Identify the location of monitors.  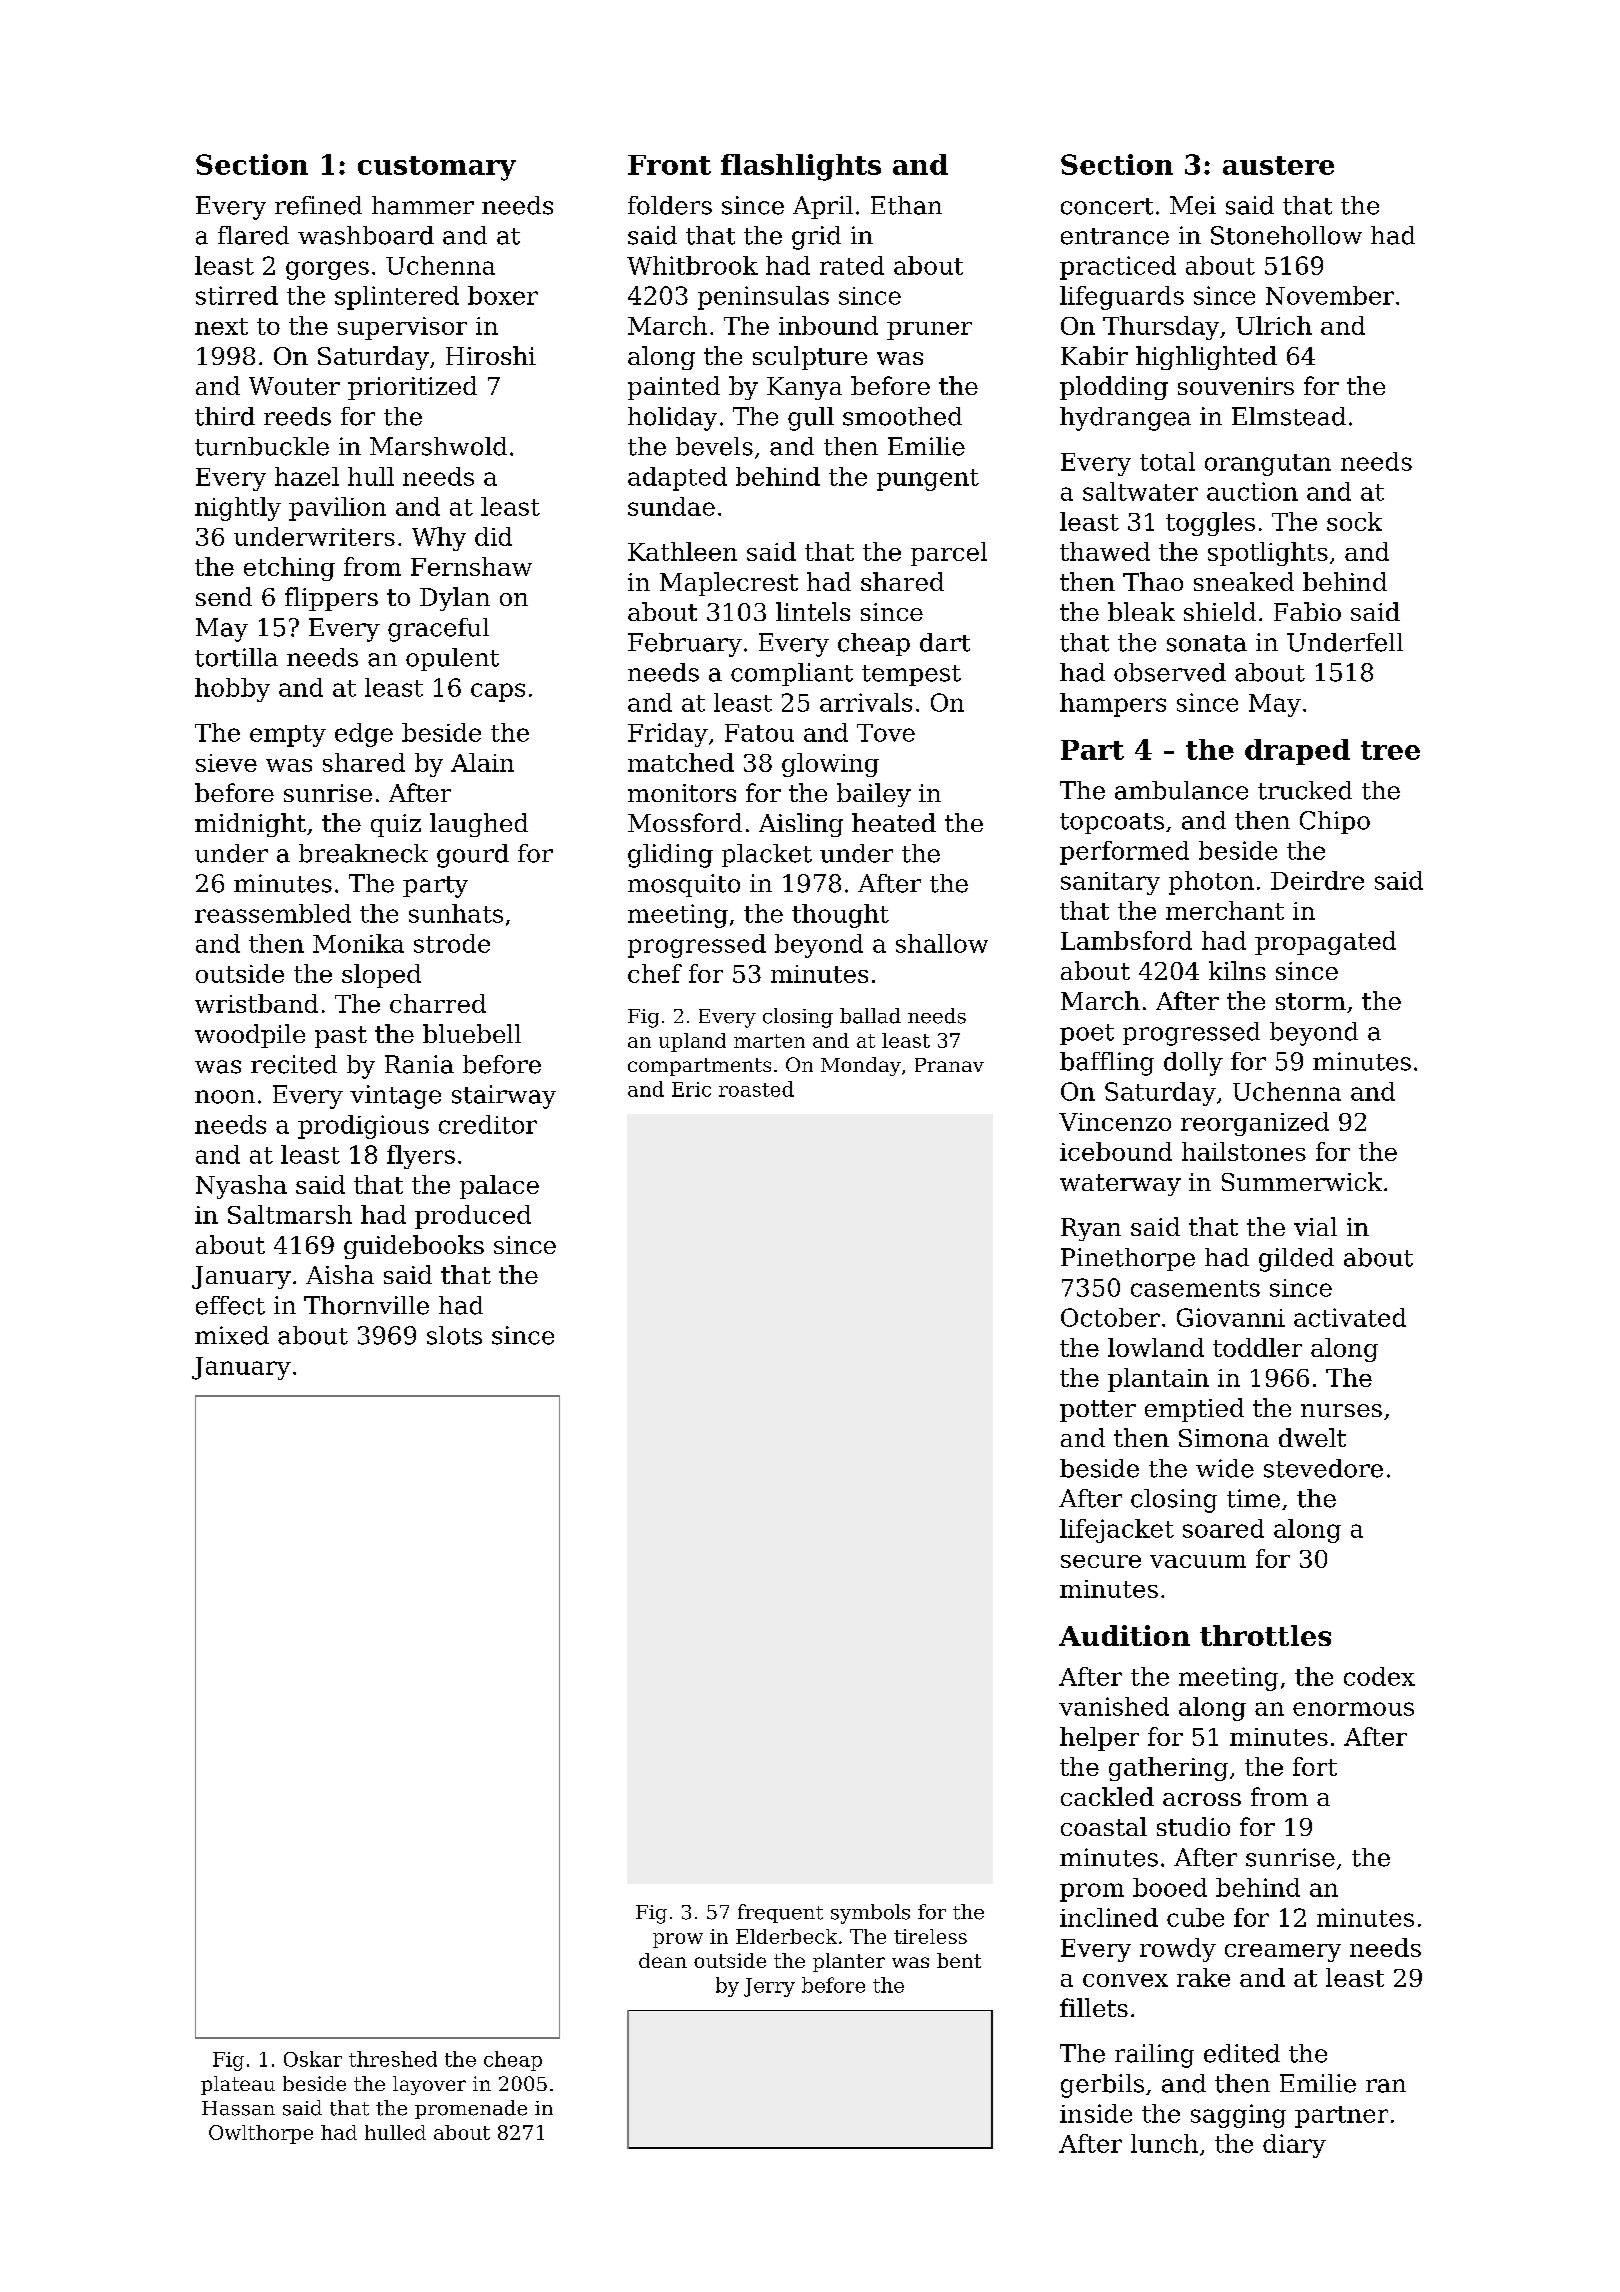
(682, 793).
